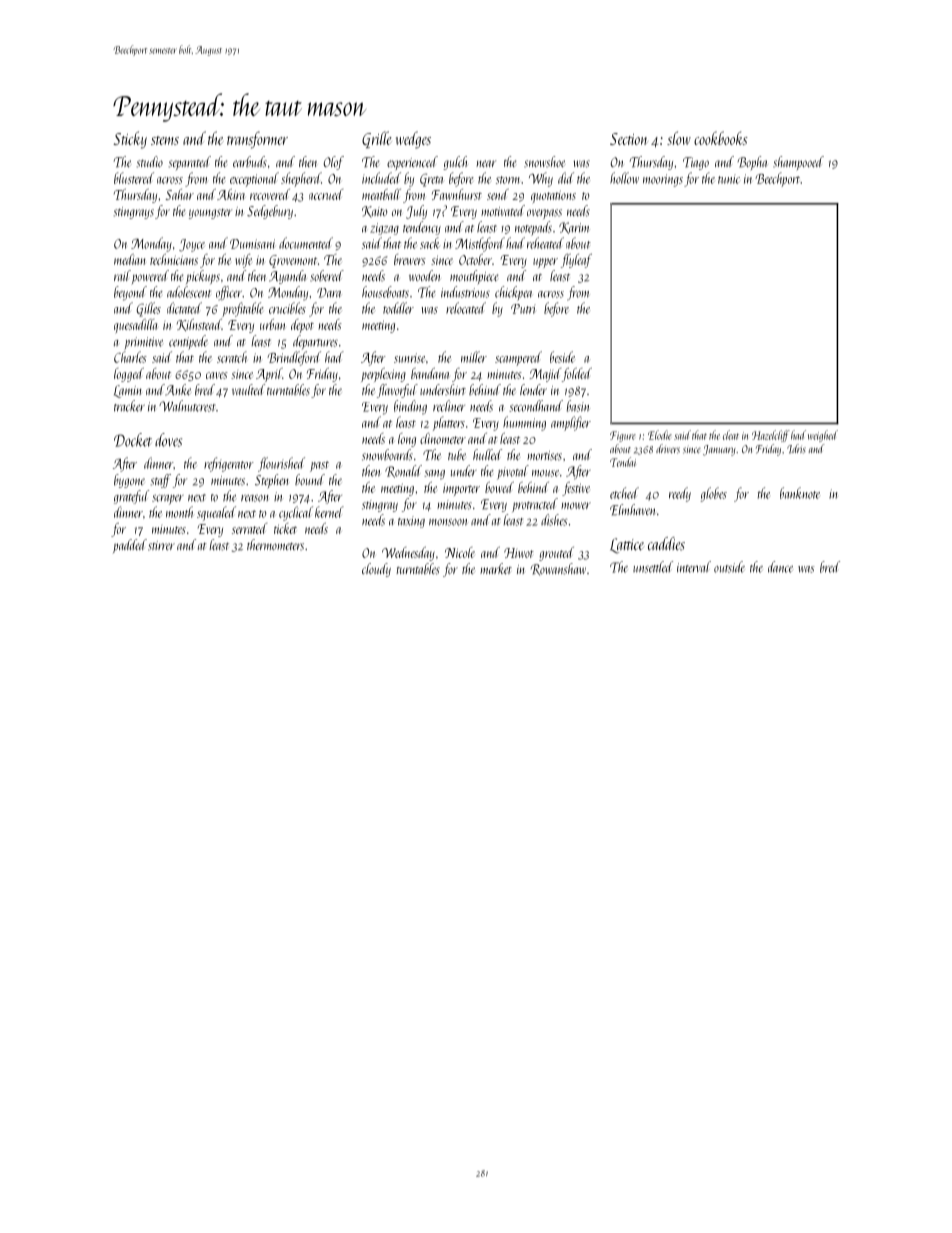 The height and width of the screenshot is (1233, 952). I want to click on scampered, so click(518, 358).
